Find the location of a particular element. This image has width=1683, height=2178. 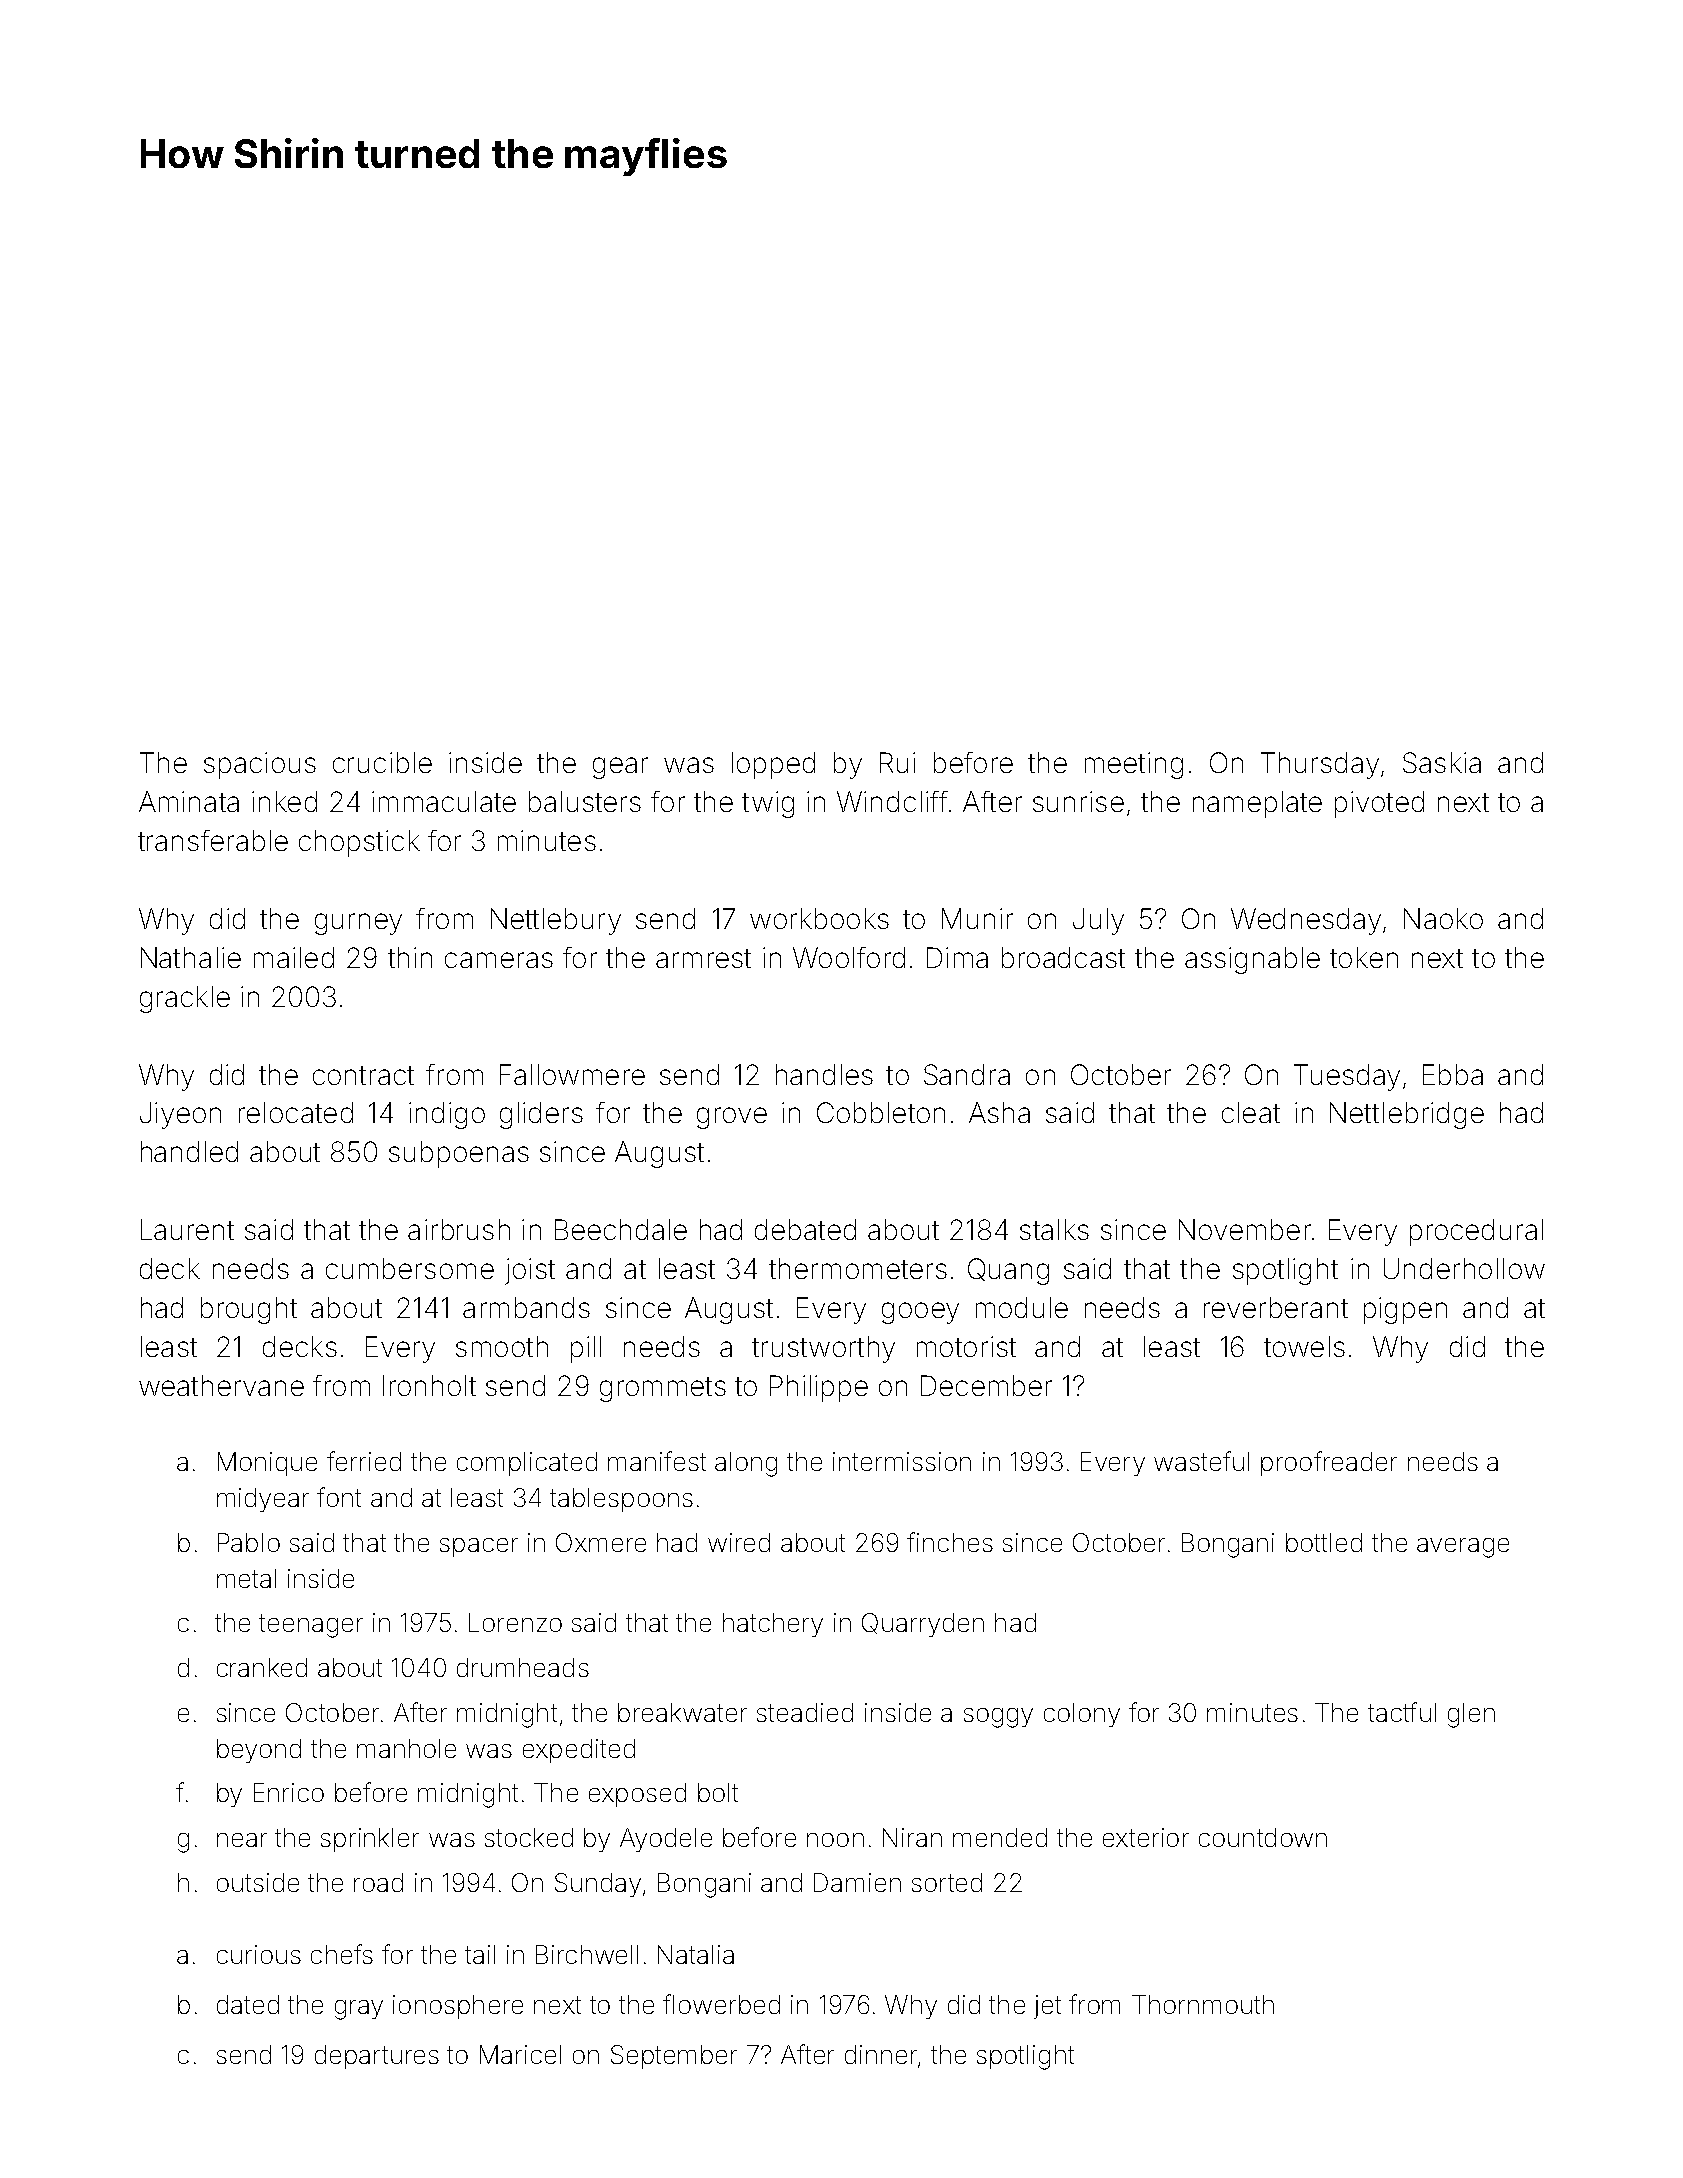

near is located at coordinates (242, 1840).
